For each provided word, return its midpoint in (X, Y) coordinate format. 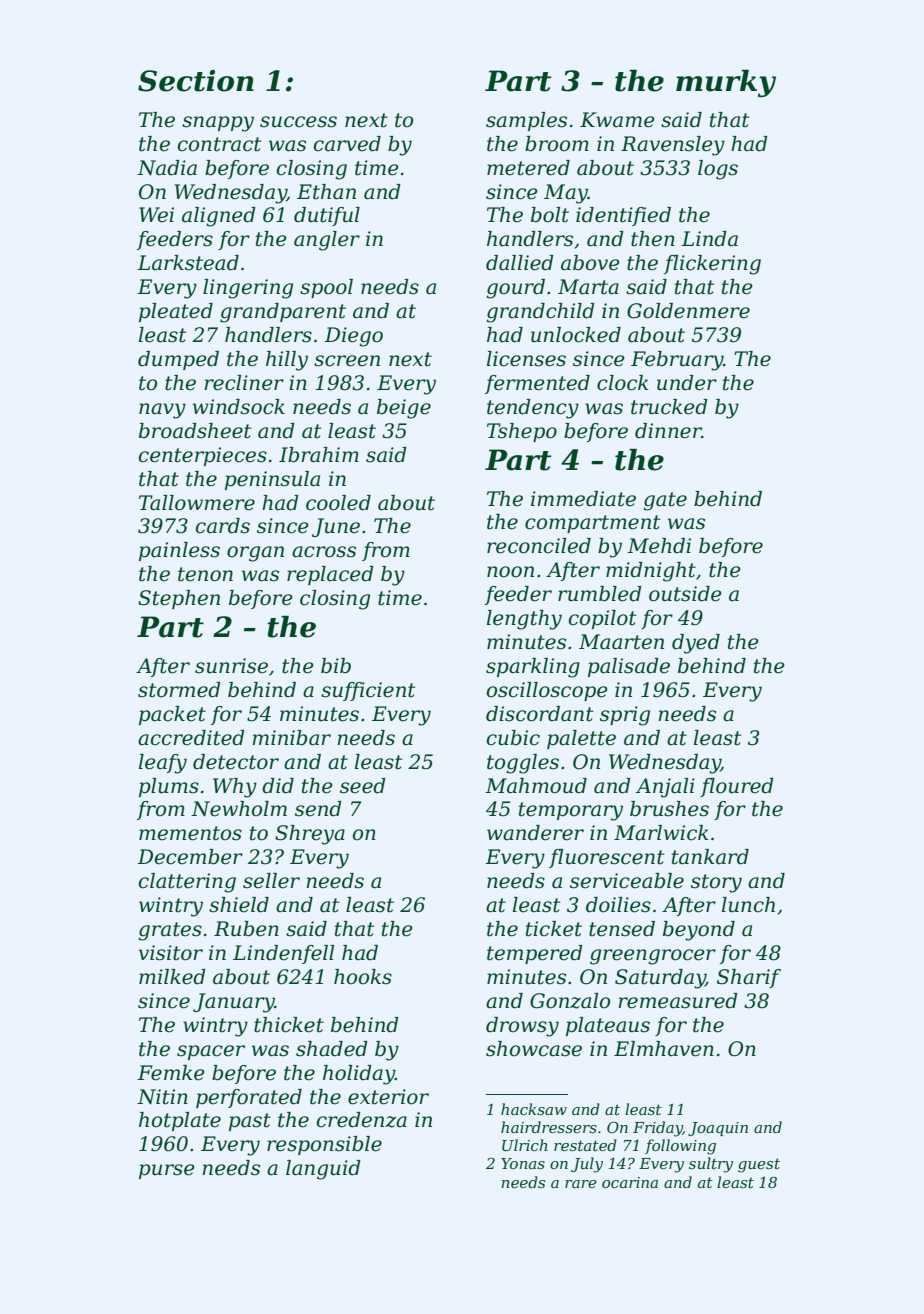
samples (526, 121)
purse (167, 1171)
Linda (709, 239)
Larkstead (188, 263)
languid (323, 1170)
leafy (163, 764)
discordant (539, 714)
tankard (710, 857)
